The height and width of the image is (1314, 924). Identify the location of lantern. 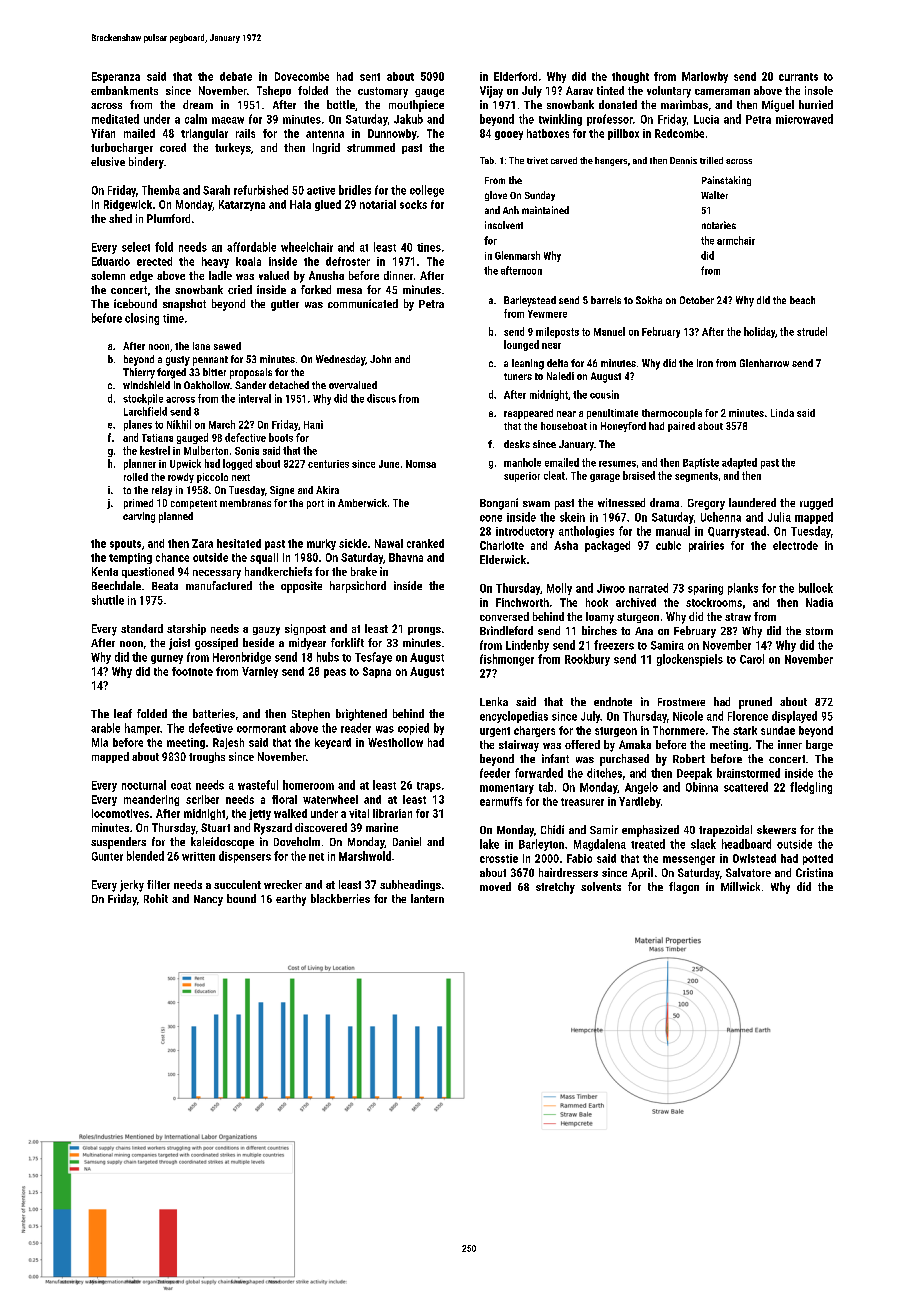
(427, 898).
